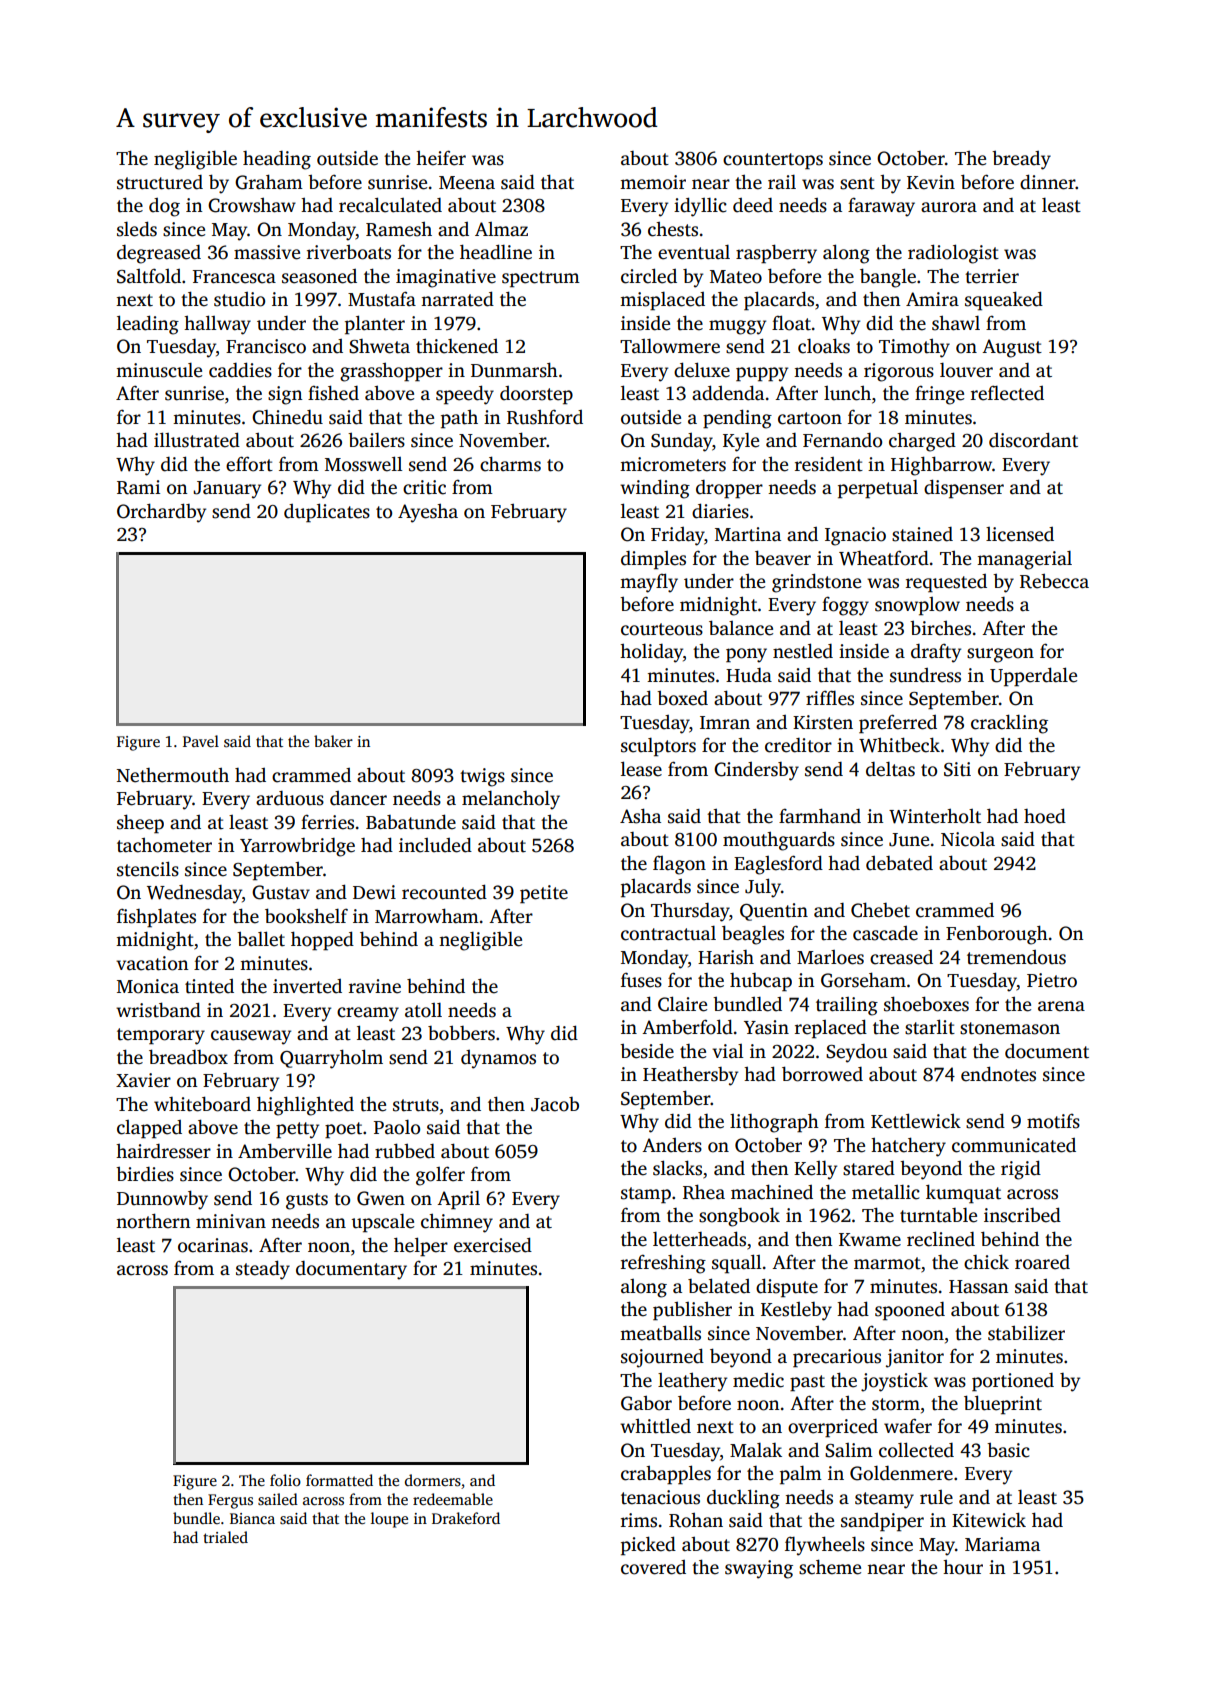 This image has width=1206, height=1706. Describe the element at coordinates (824, 346) in the image. I see `cloaks` at that location.
